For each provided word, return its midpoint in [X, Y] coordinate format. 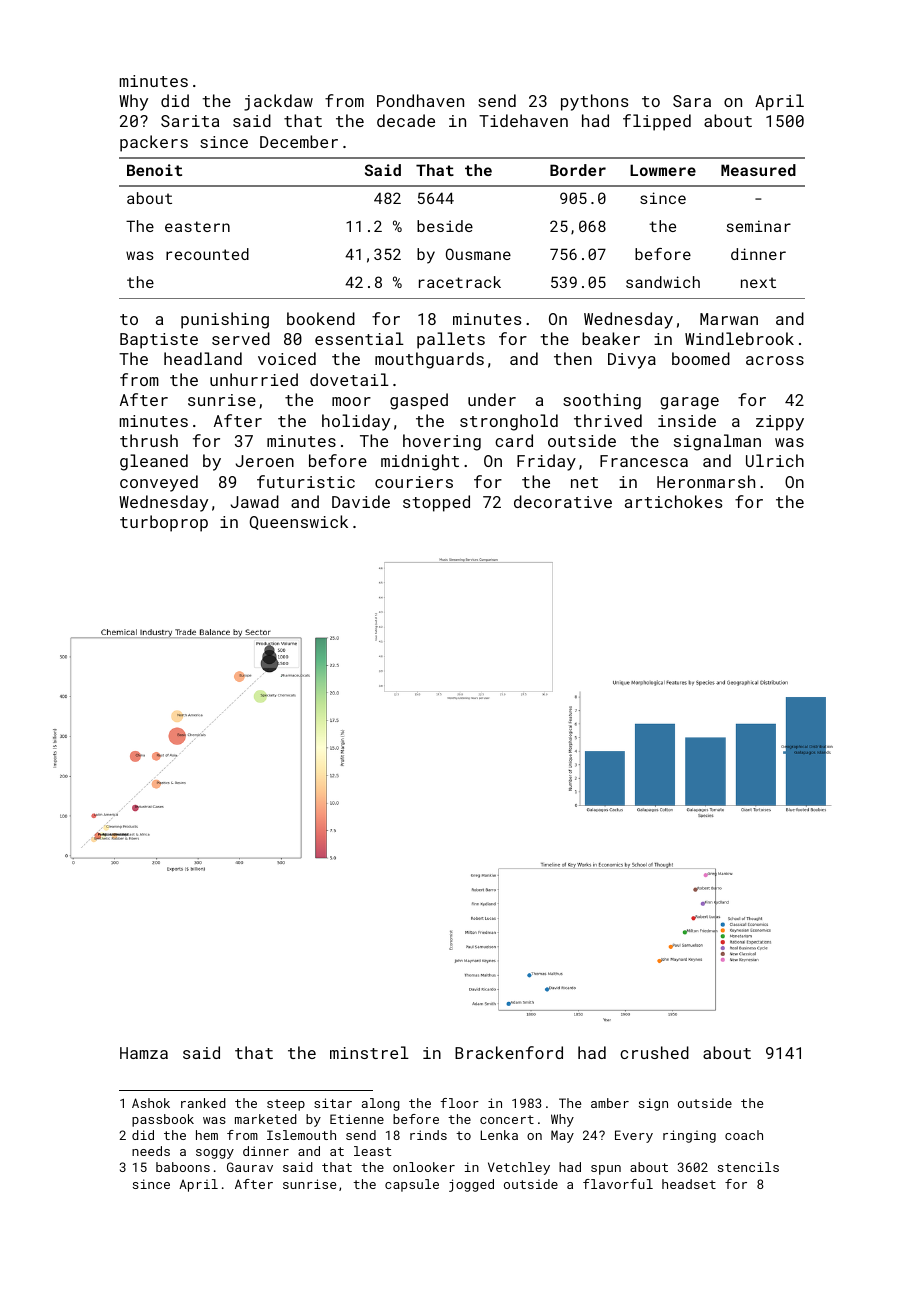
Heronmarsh [706, 481]
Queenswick [299, 522]
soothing [602, 401]
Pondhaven [420, 100]
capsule [412, 1185]
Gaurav [250, 1167]
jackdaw [278, 102]
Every [634, 1136]
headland [203, 358]
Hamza [144, 1053]
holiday [356, 422]
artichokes [673, 501]
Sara [692, 101]
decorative [563, 501]
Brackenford [509, 1052]
